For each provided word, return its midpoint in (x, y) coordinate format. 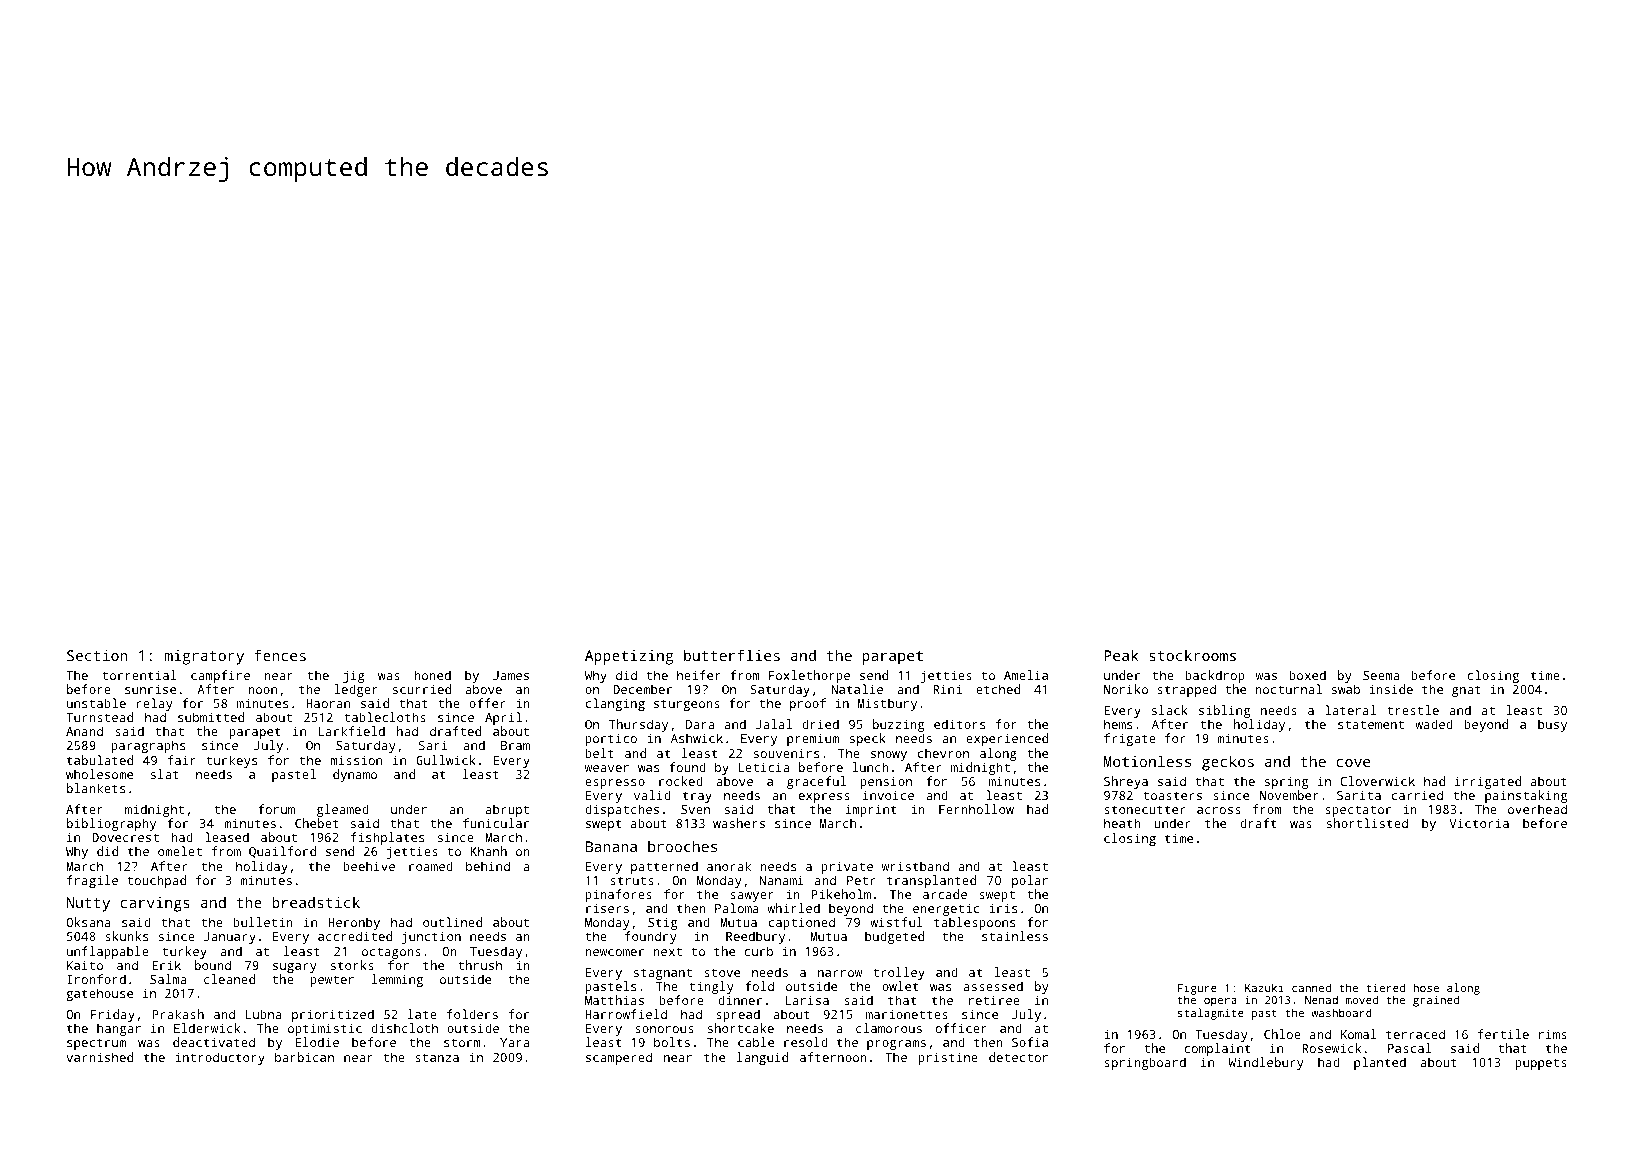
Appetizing (629, 657)
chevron (943, 753)
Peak (1121, 655)
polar (1030, 881)
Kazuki (1264, 987)
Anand (84, 731)
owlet (900, 986)
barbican (304, 1057)
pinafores (618, 895)
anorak (729, 866)
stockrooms (1192, 655)
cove (1353, 763)
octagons (391, 953)
